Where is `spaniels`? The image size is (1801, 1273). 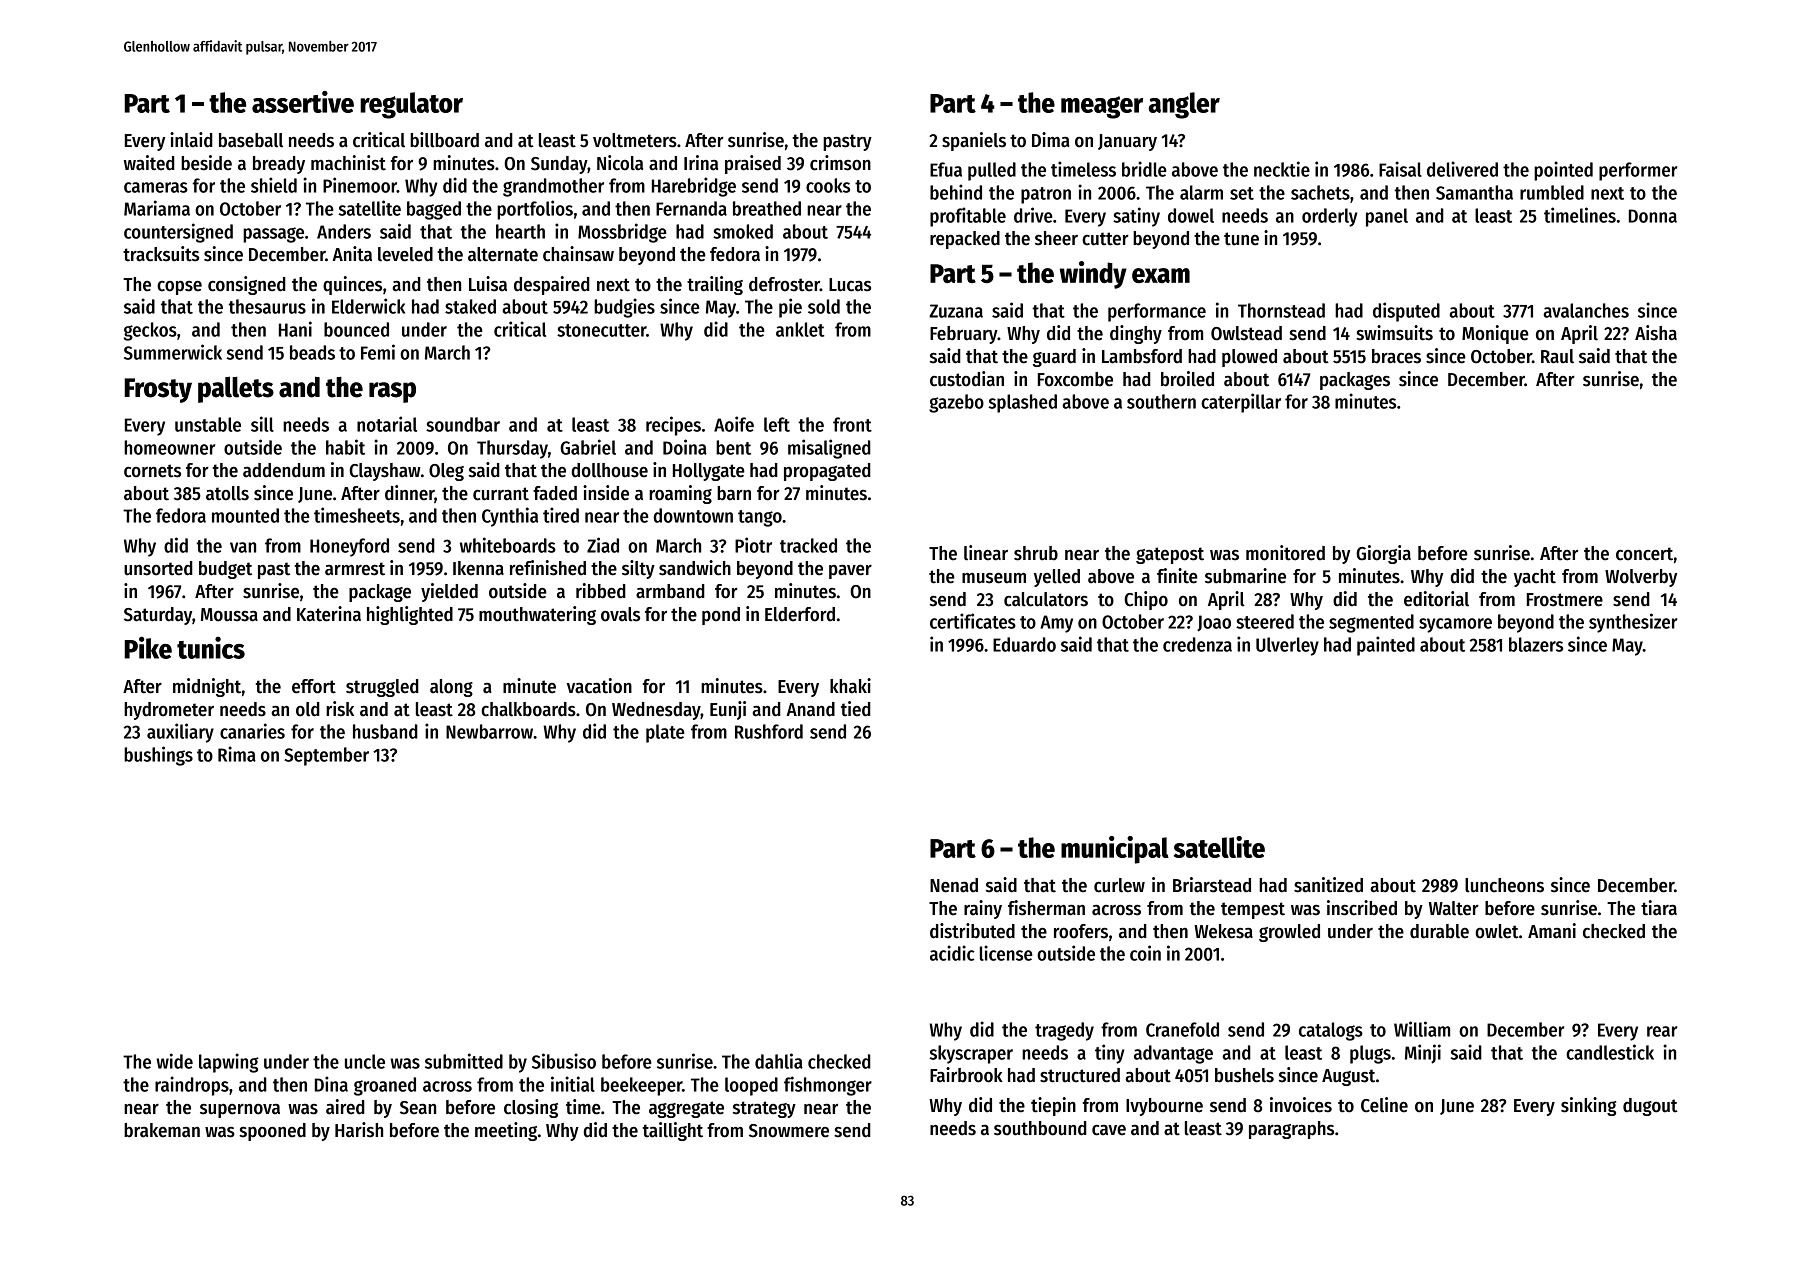 spaniels is located at coordinates (974, 141).
